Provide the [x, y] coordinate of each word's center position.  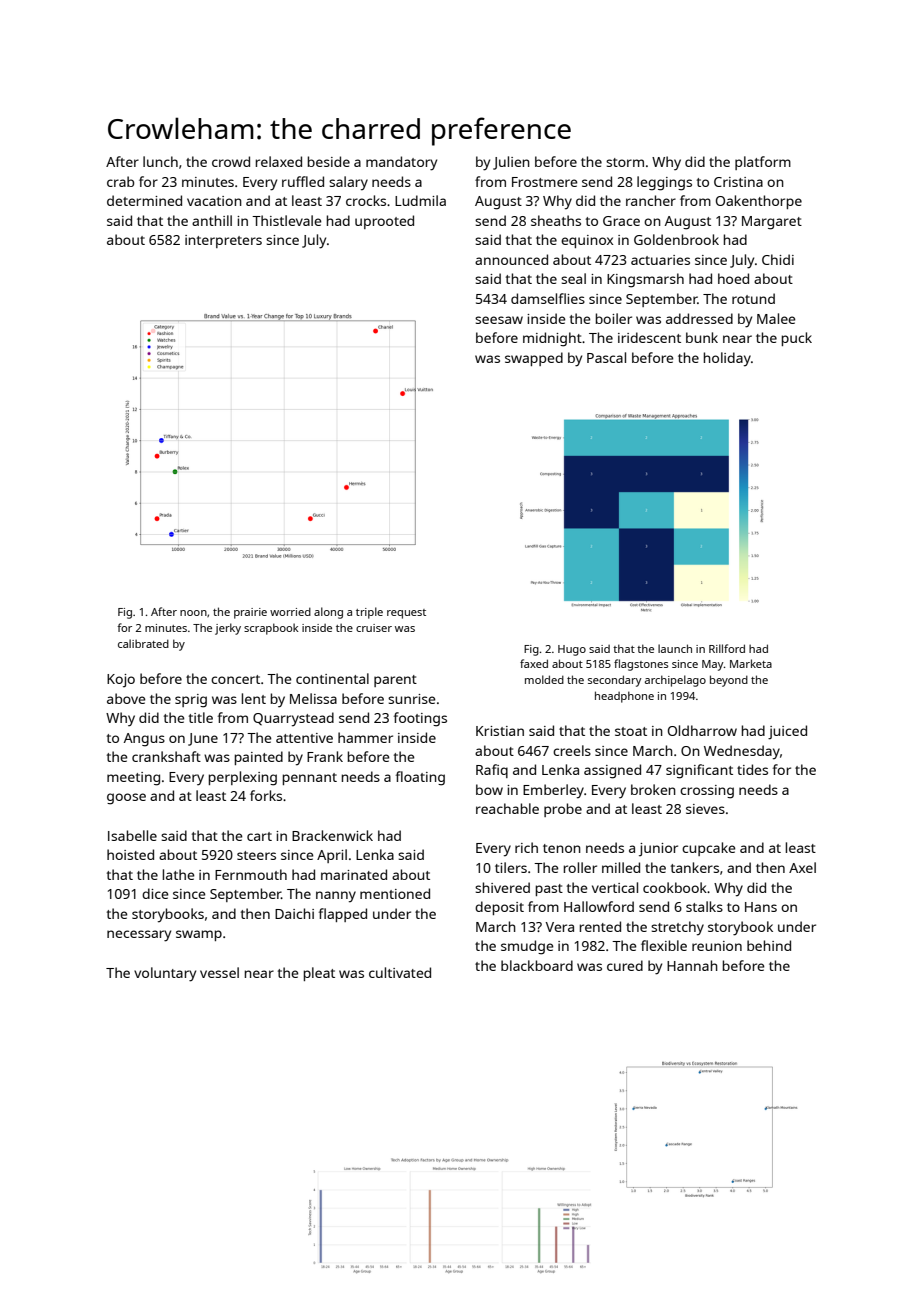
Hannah [692, 965]
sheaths [556, 220]
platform [763, 163]
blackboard [537, 965]
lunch [160, 161]
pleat [319, 974]
